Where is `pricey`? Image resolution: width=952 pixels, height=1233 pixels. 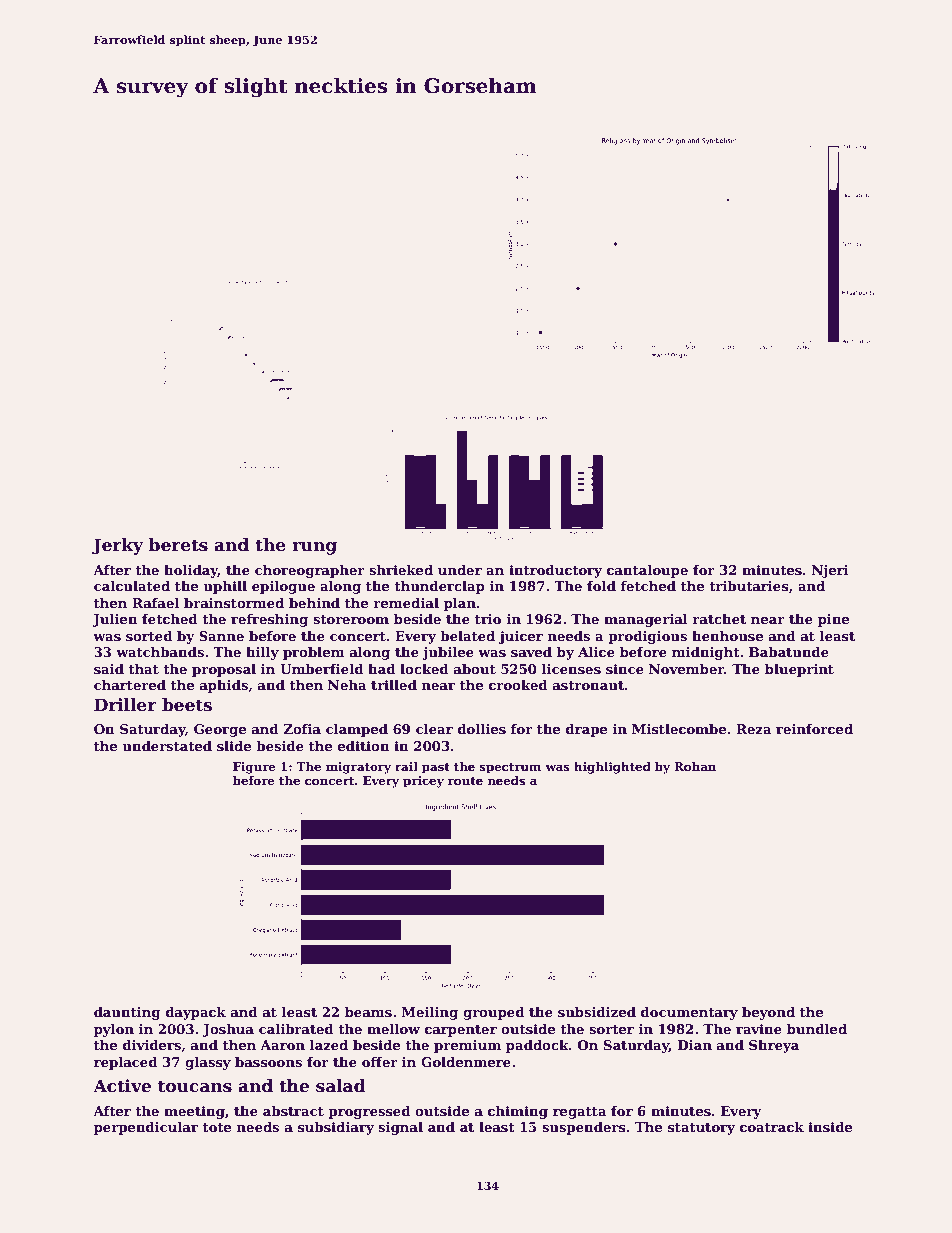 pricey is located at coordinates (423, 782).
